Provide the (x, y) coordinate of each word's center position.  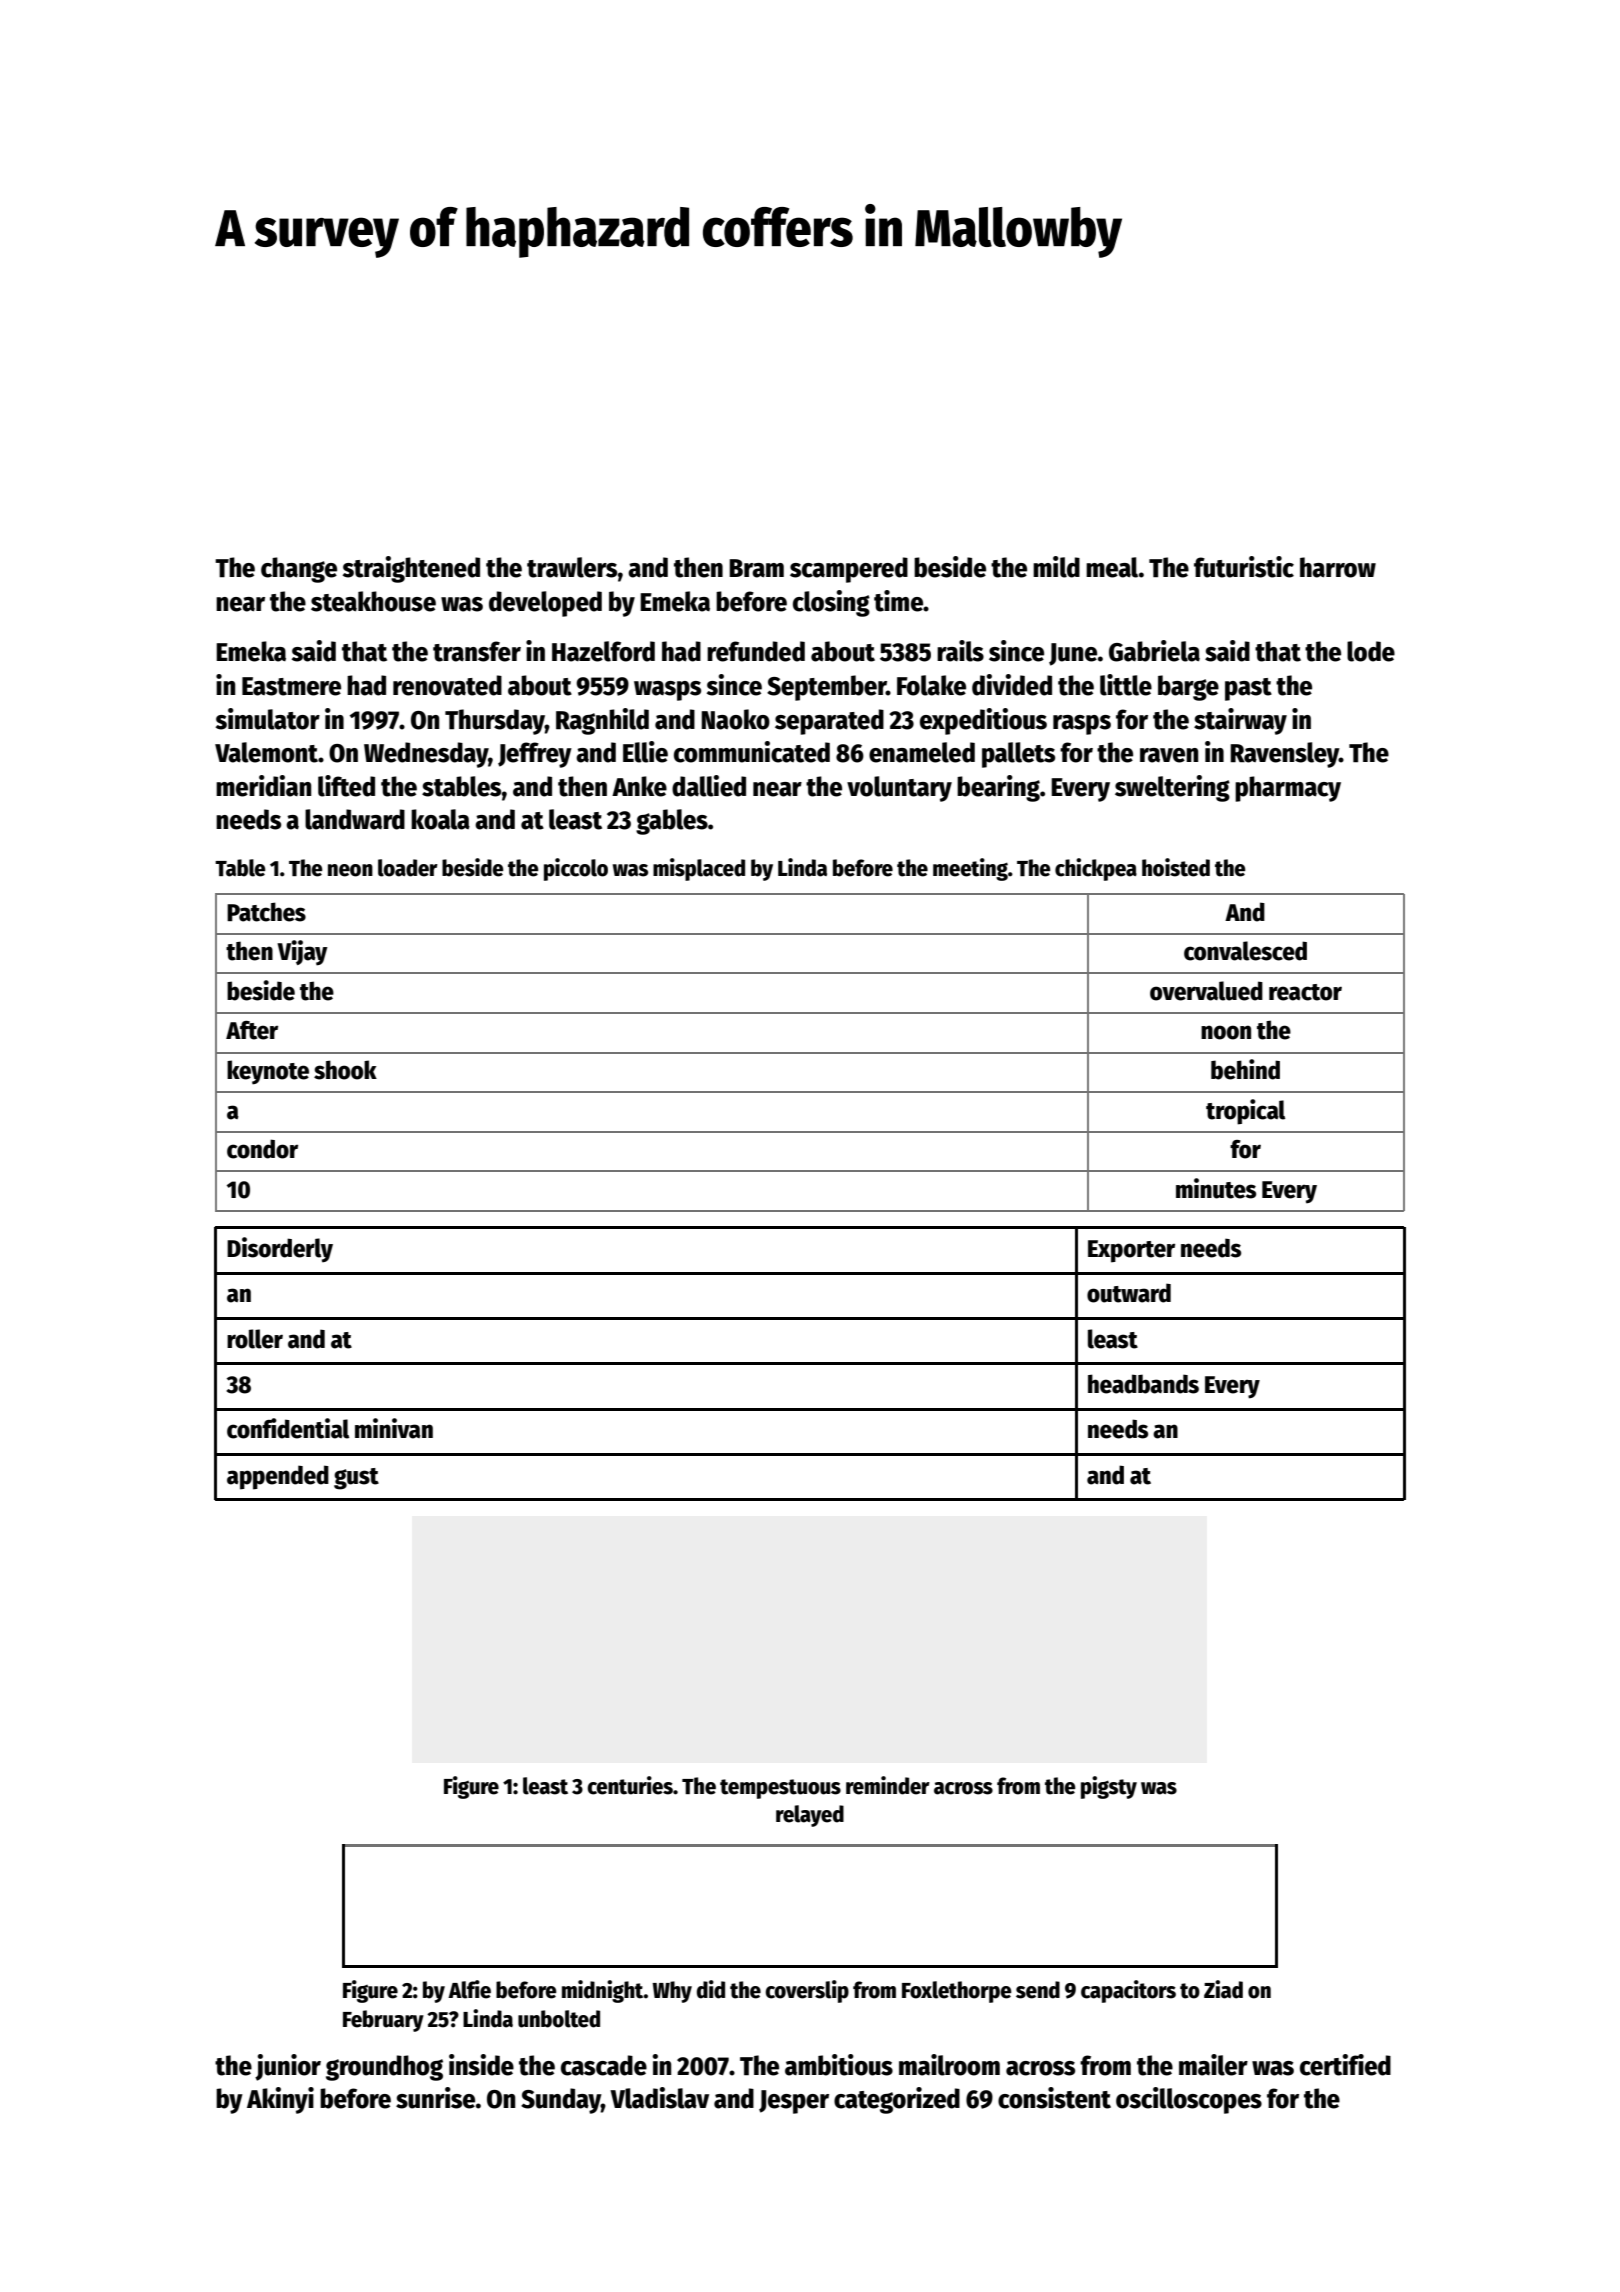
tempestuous (780, 1789)
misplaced (699, 869)
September (826, 688)
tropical (1245, 1112)
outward (1129, 1293)
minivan (394, 1428)
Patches (266, 912)
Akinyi (280, 2100)
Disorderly (280, 1250)
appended (278, 1477)
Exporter (1131, 1251)
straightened (411, 569)
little (1126, 685)
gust (356, 1479)
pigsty (1109, 1787)
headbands (1143, 1384)
